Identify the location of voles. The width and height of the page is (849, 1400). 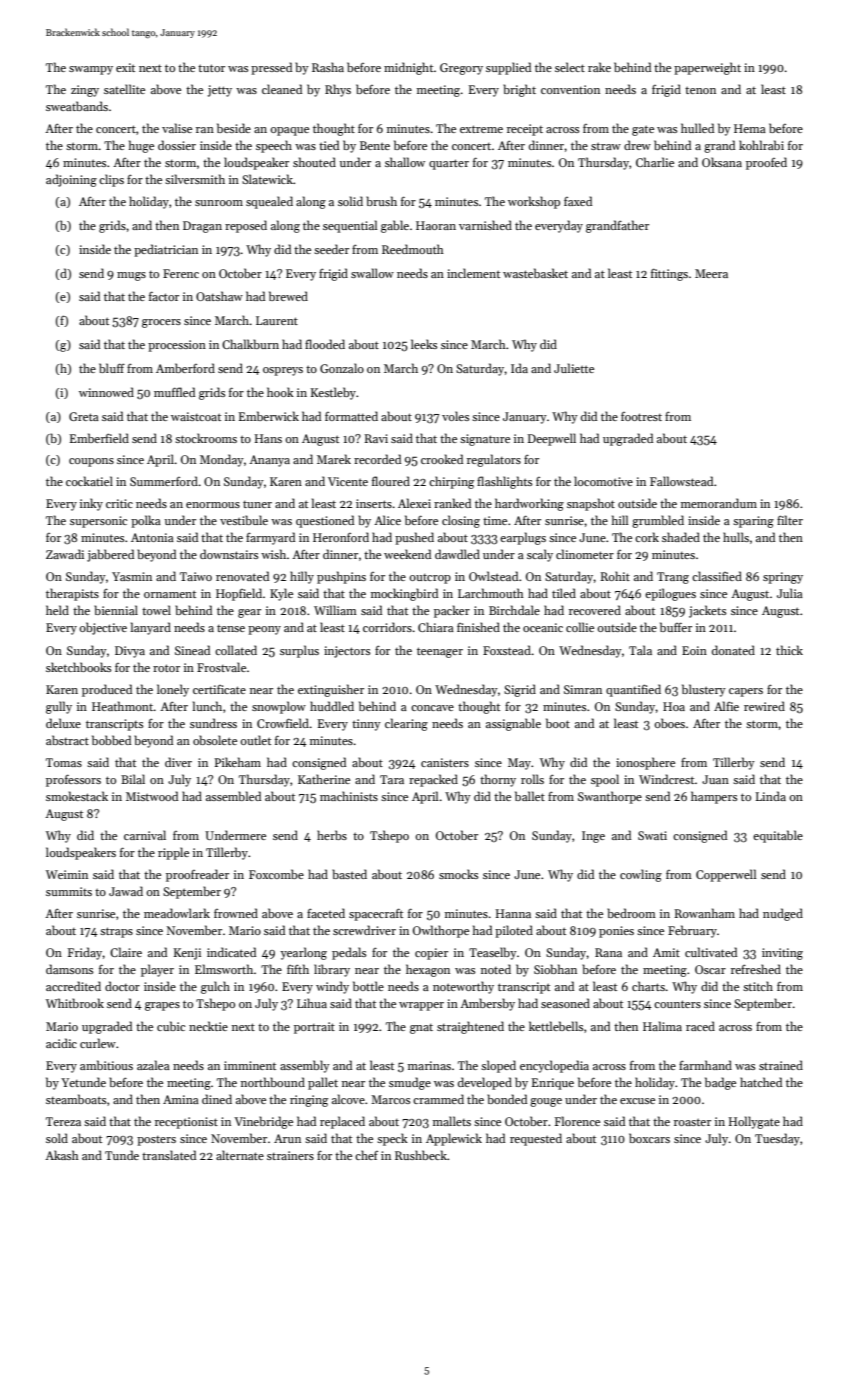
(455, 416).
